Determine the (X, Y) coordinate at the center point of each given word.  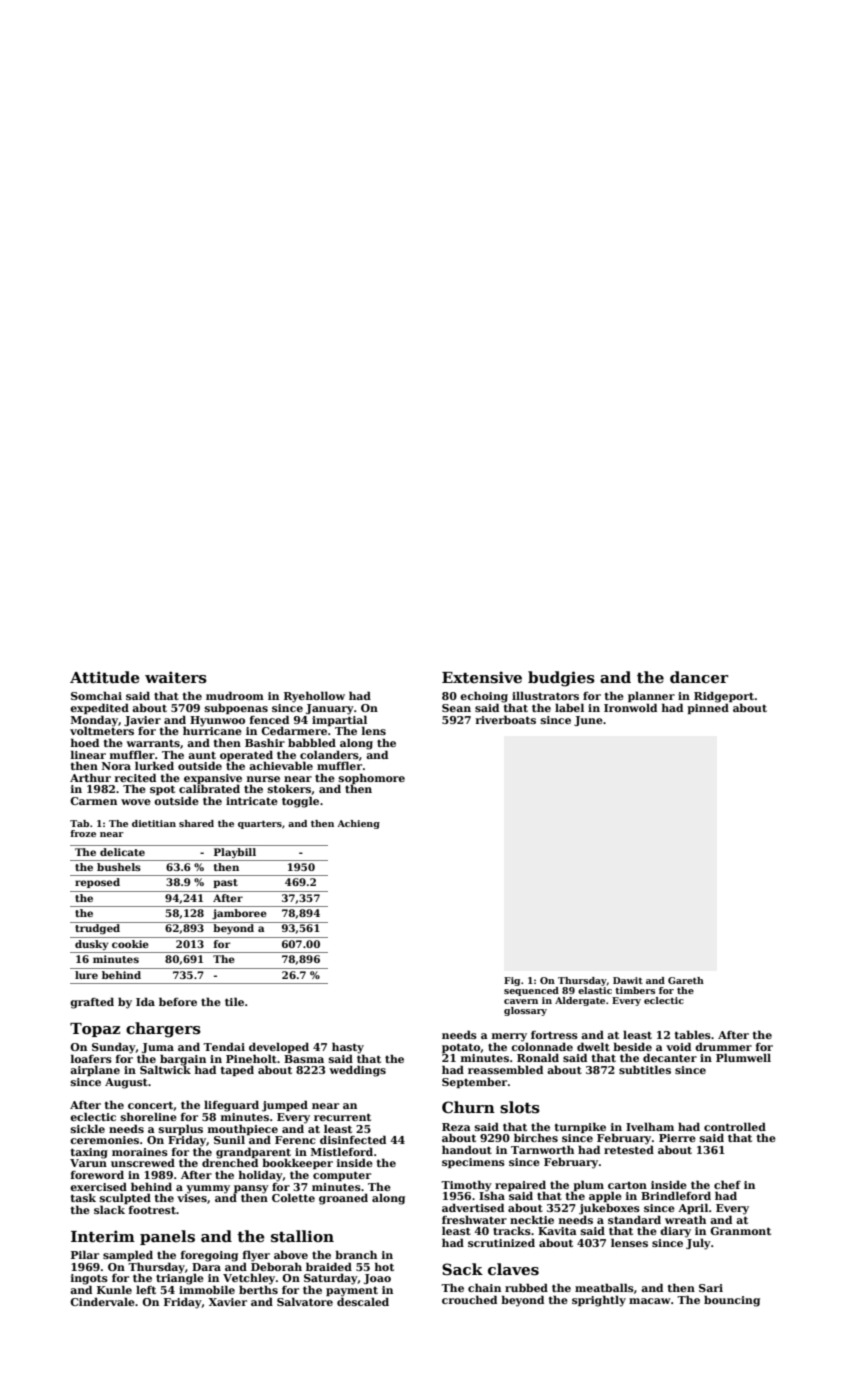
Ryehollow (314, 697)
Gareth (686, 980)
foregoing (209, 1256)
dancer (699, 677)
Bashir (265, 742)
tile (234, 1001)
